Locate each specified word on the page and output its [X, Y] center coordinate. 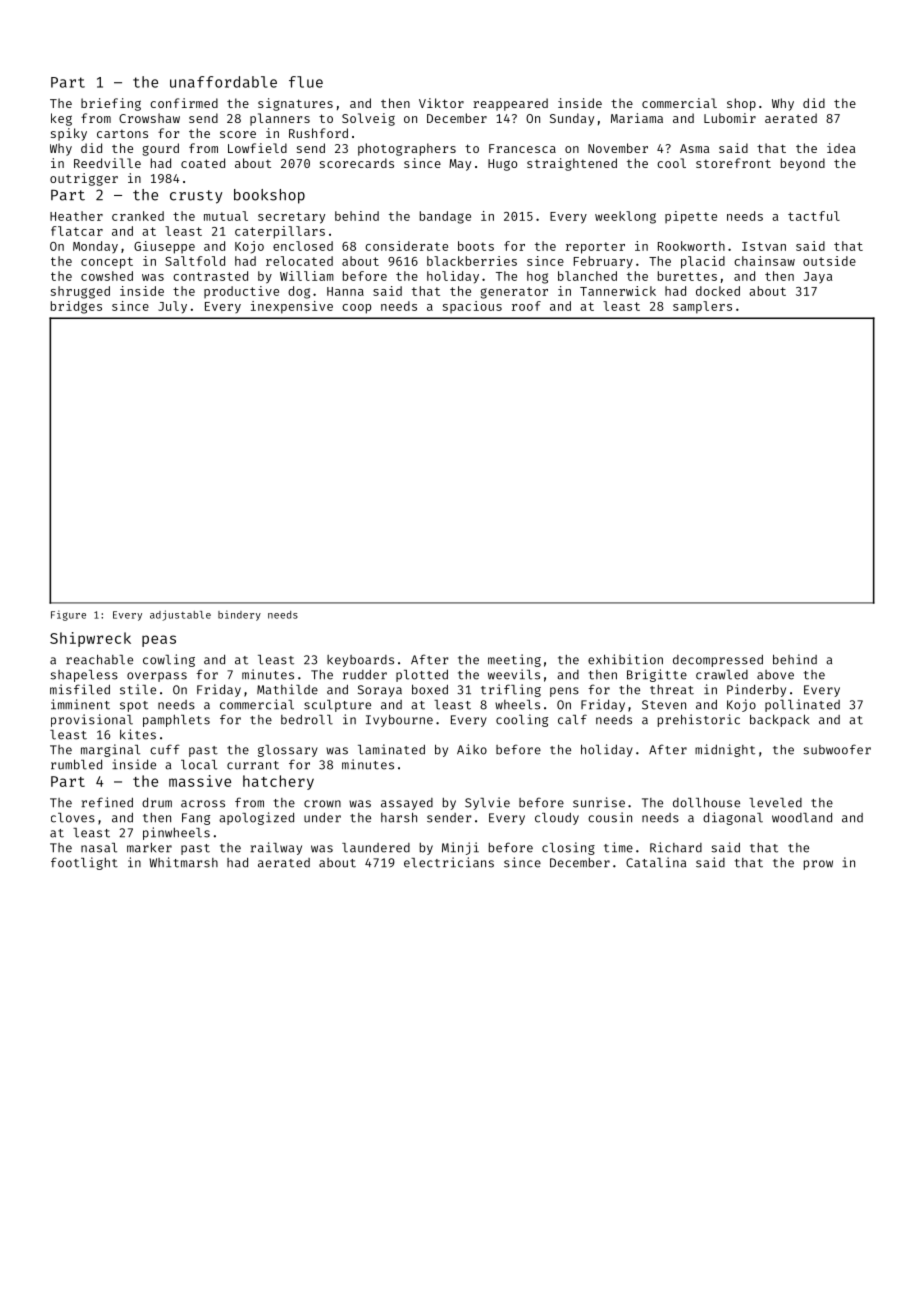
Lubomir [730, 118]
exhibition [625, 659]
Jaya [818, 277]
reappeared [510, 104]
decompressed [718, 661]
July [172, 307]
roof [526, 306]
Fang [196, 819]
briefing [111, 104]
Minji [460, 848]
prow [818, 865]
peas [159, 641]
